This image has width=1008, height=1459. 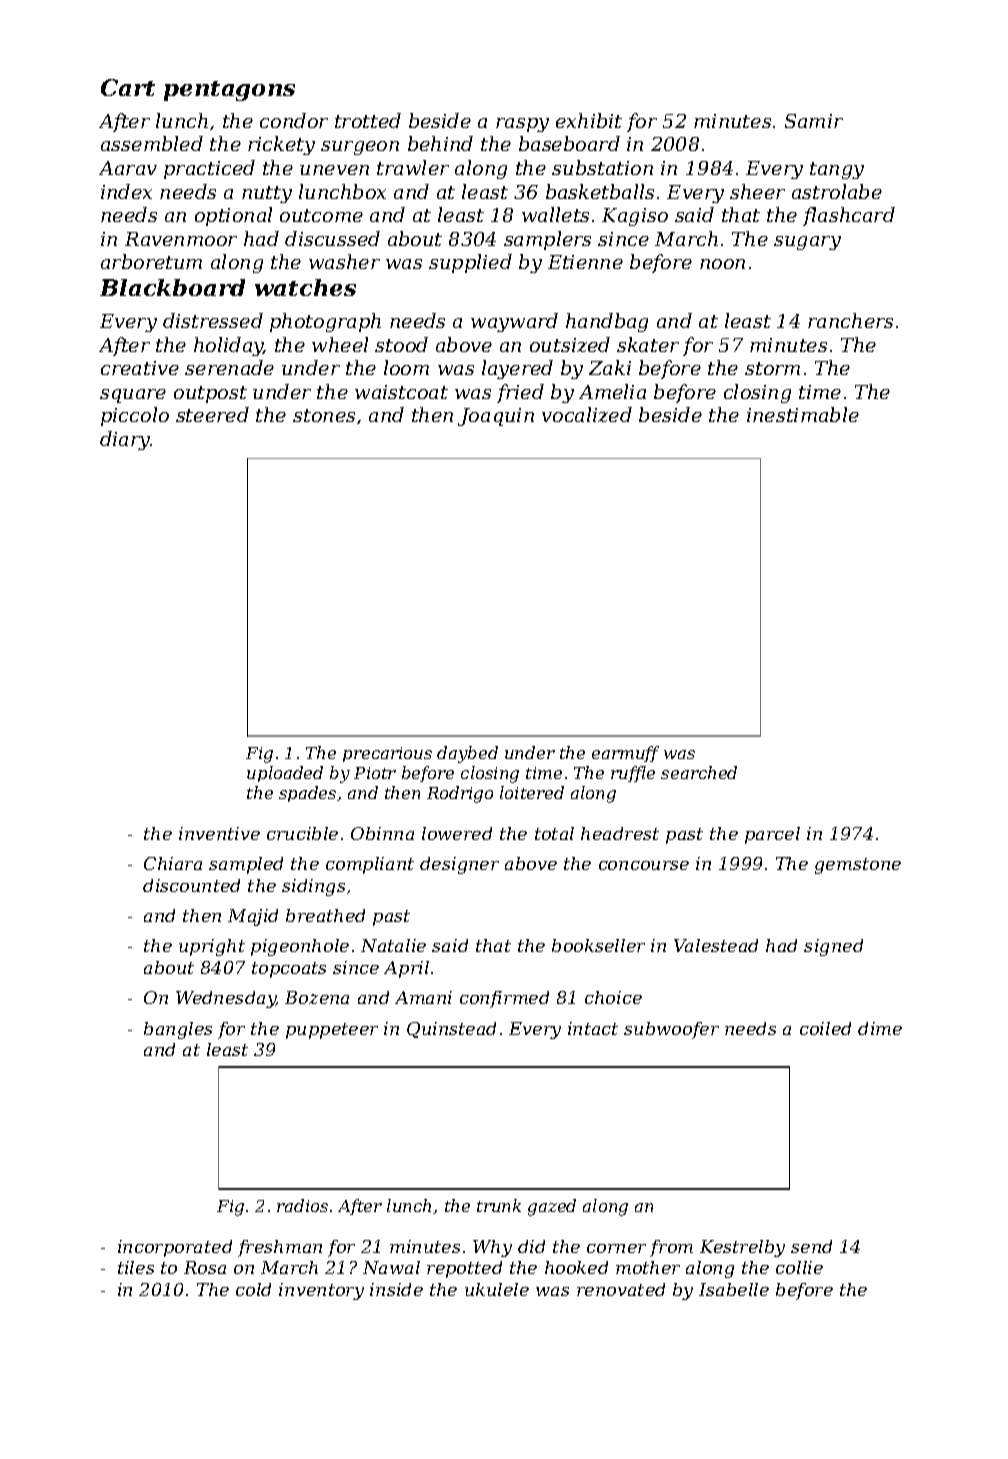 I want to click on dime, so click(x=880, y=1028).
